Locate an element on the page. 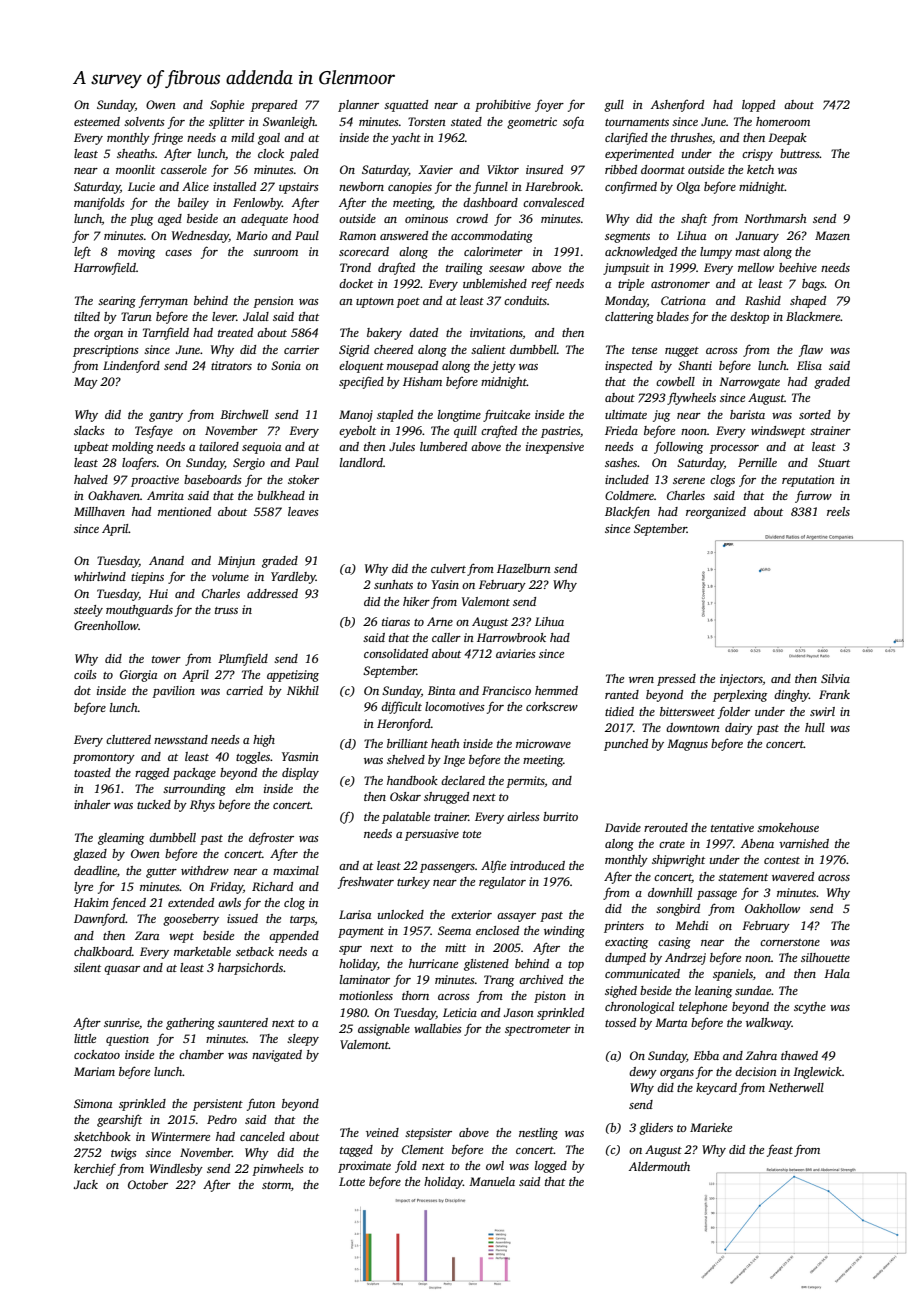  Silvia is located at coordinates (835, 678).
